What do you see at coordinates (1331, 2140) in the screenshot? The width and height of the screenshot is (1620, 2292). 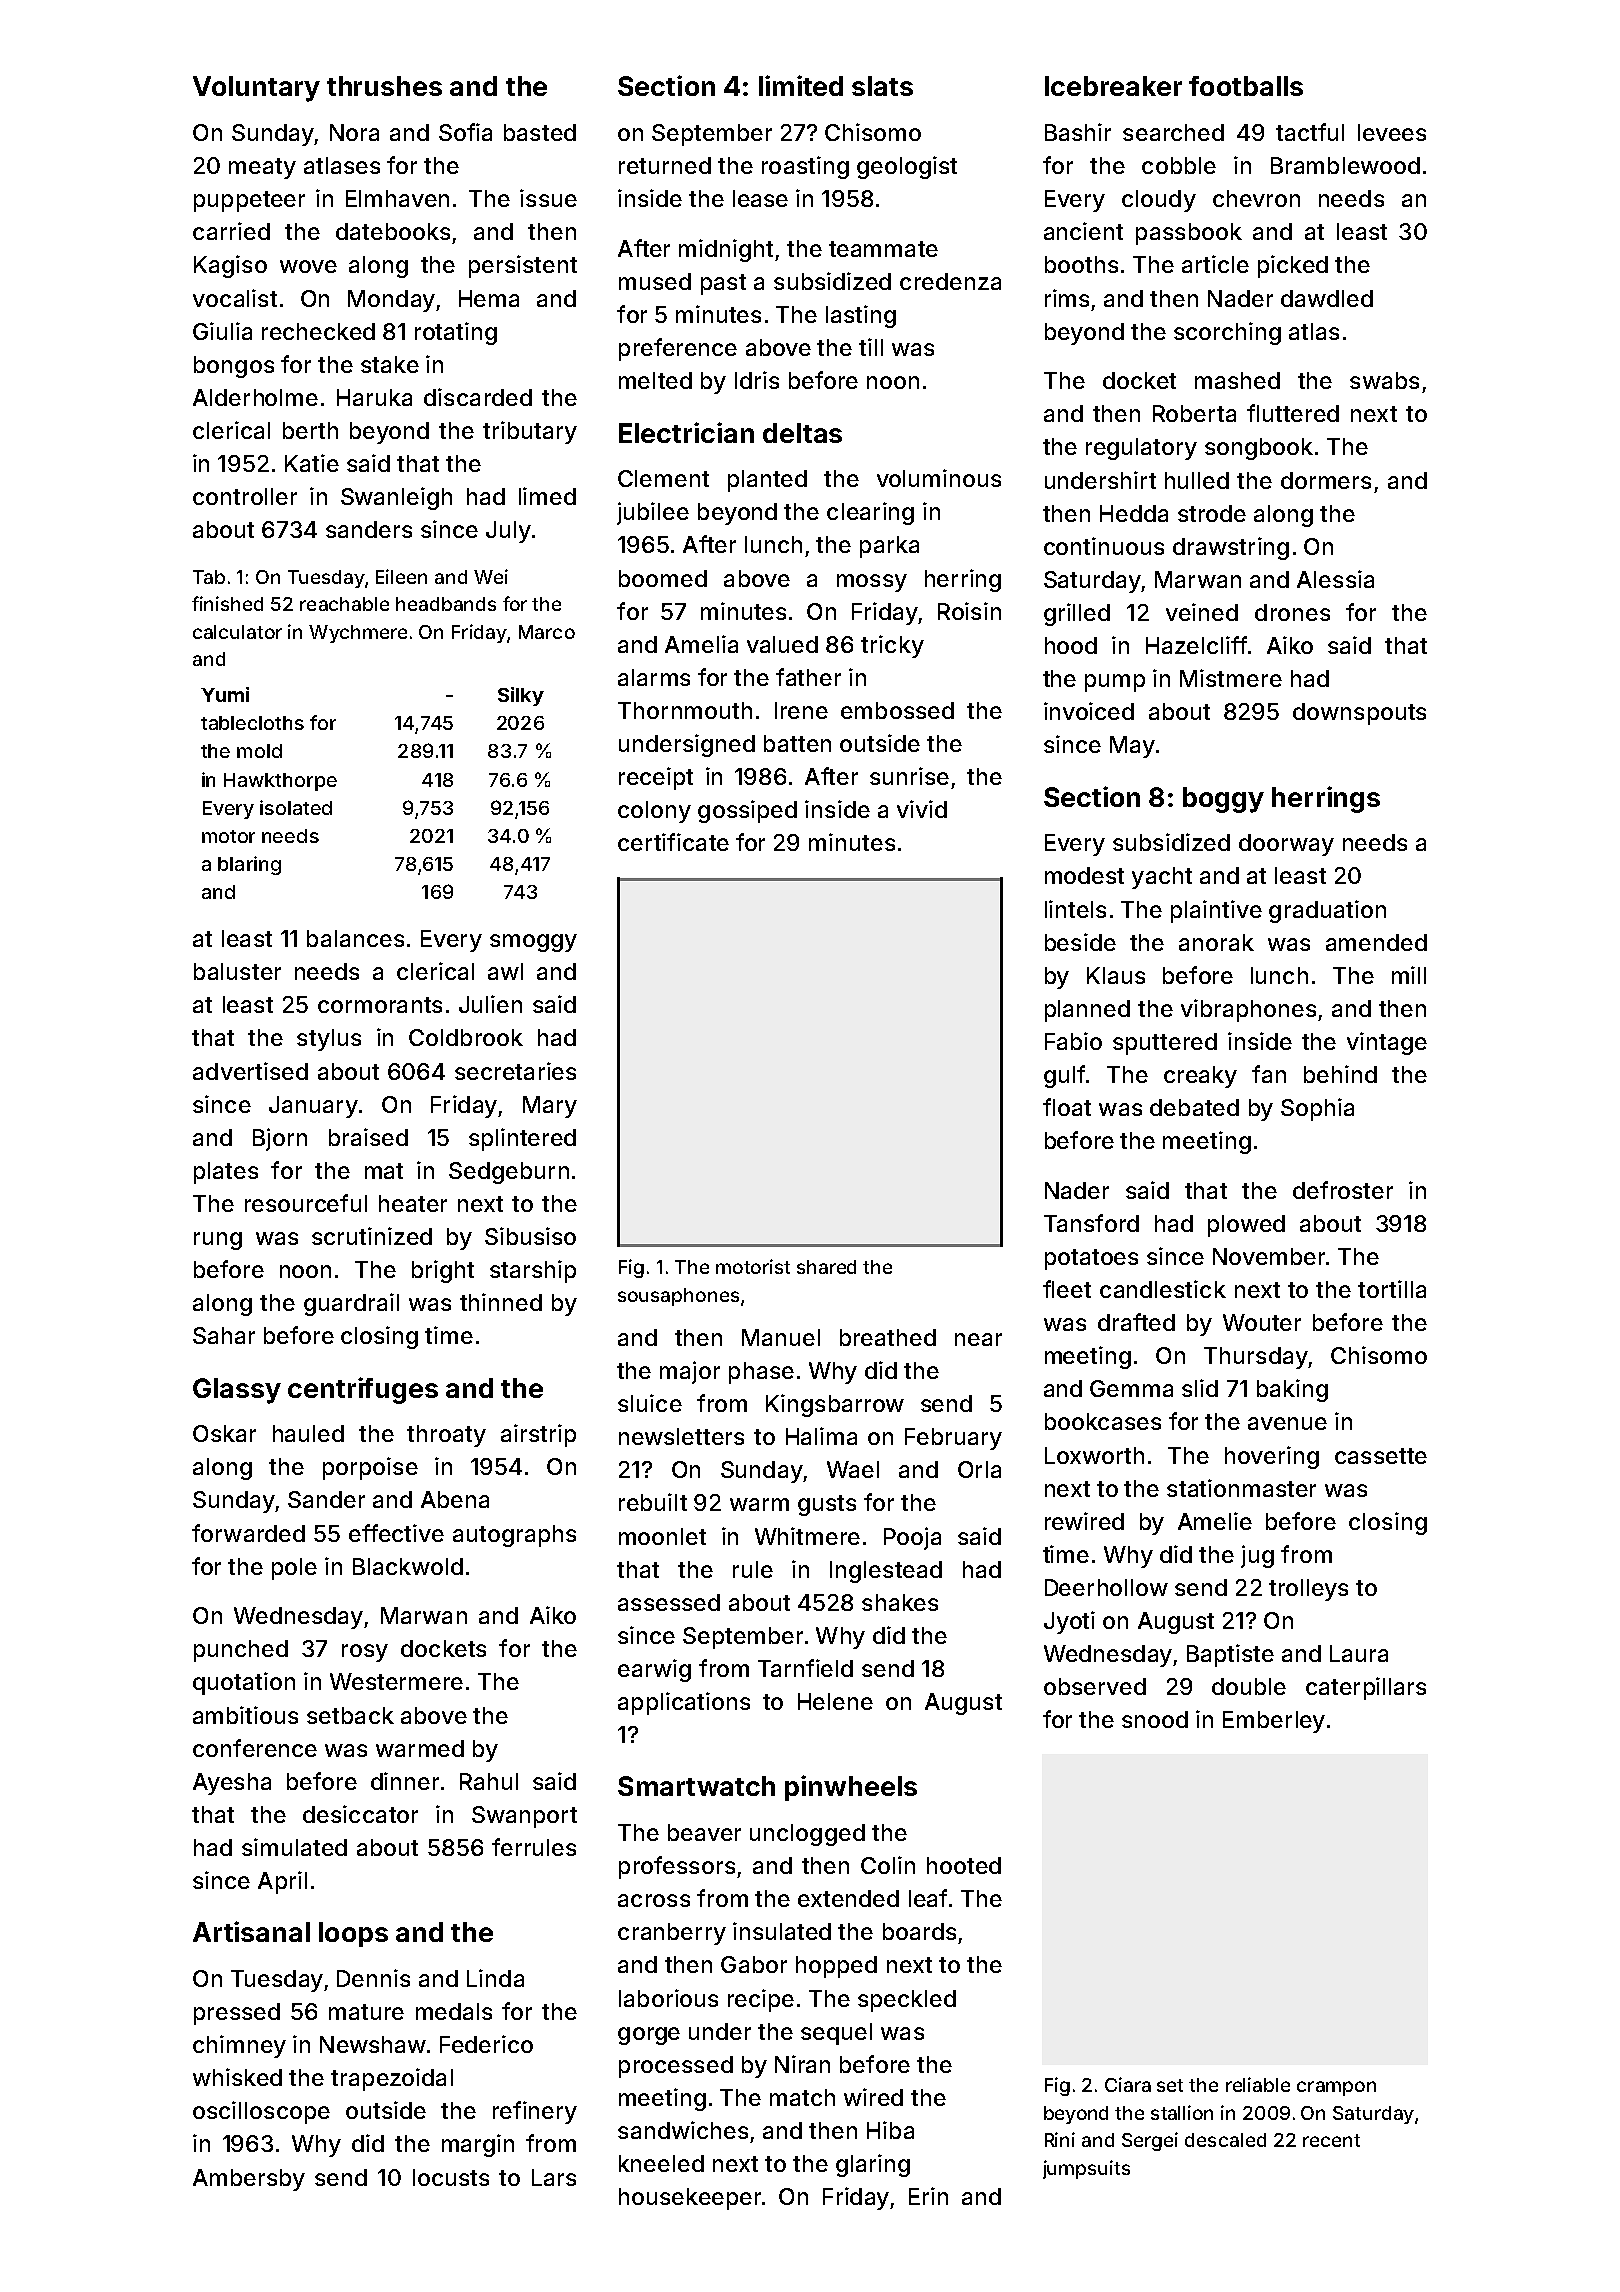 I see `recent` at bounding box center [1331, 2140].
